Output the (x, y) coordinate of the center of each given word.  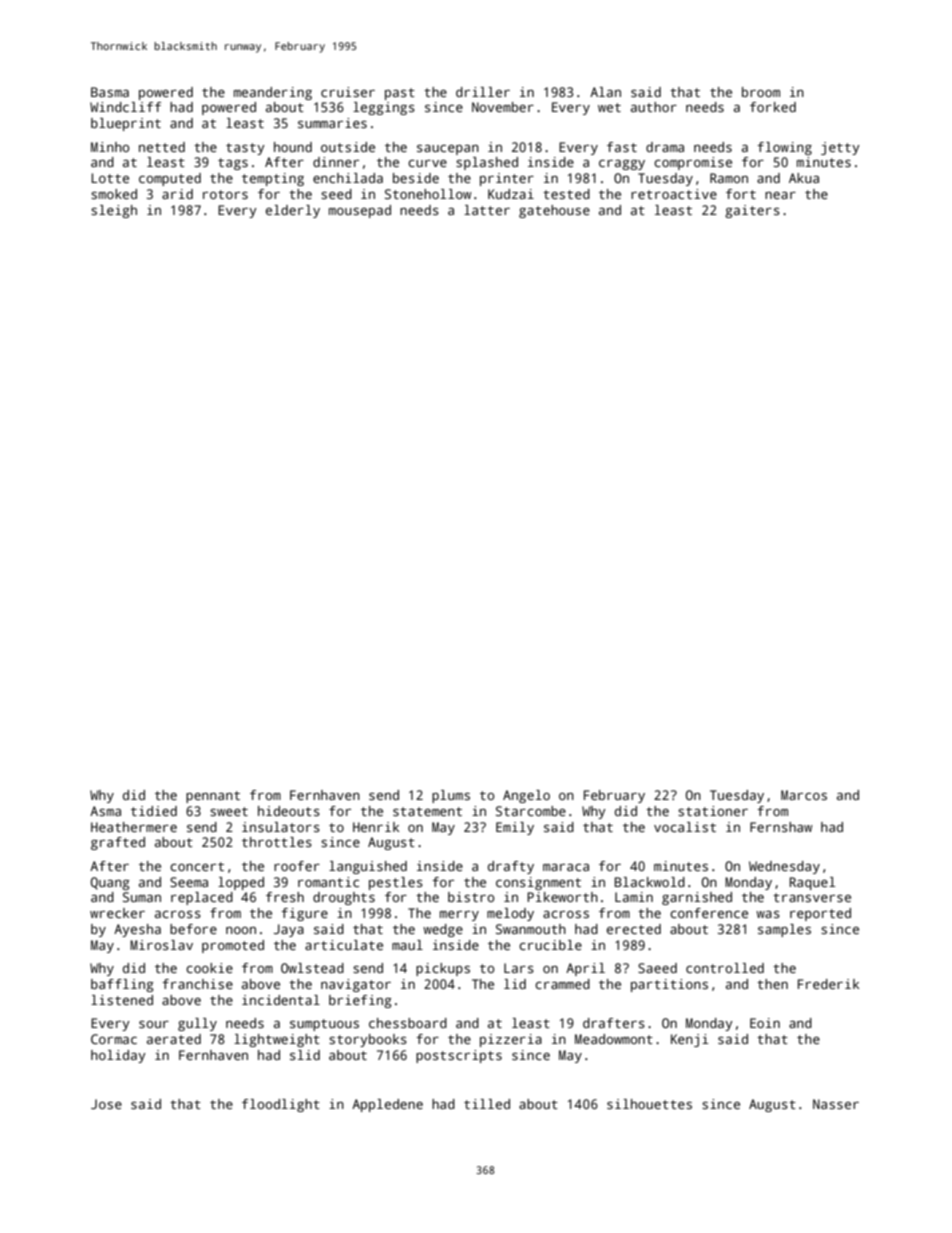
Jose (106, 1104)
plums (451, 796)
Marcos (804, 795)
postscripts (459, 1056)
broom (761, 92)
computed (170, 179)
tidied (154, 811)
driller (483, 92)
